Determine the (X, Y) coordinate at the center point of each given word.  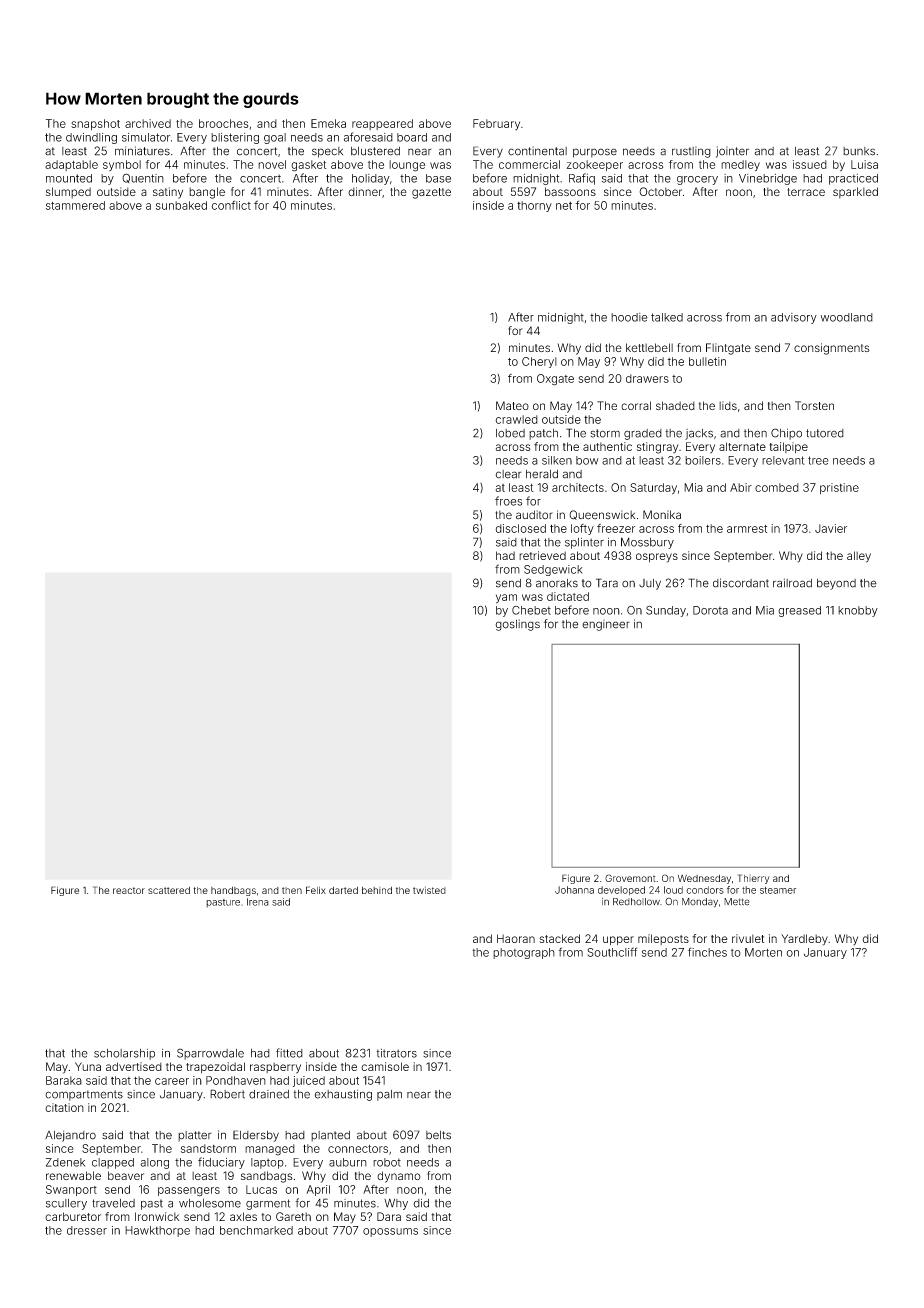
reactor (129, 890)
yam (506, 599)
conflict (231, 205)
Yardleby (804, 940)
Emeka (328, 123)
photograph (524, 953)
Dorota (710, 610)
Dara (389, 1216)
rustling (691, 152)
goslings (518, 625)
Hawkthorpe (157, 1231)
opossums (390, 1232)
